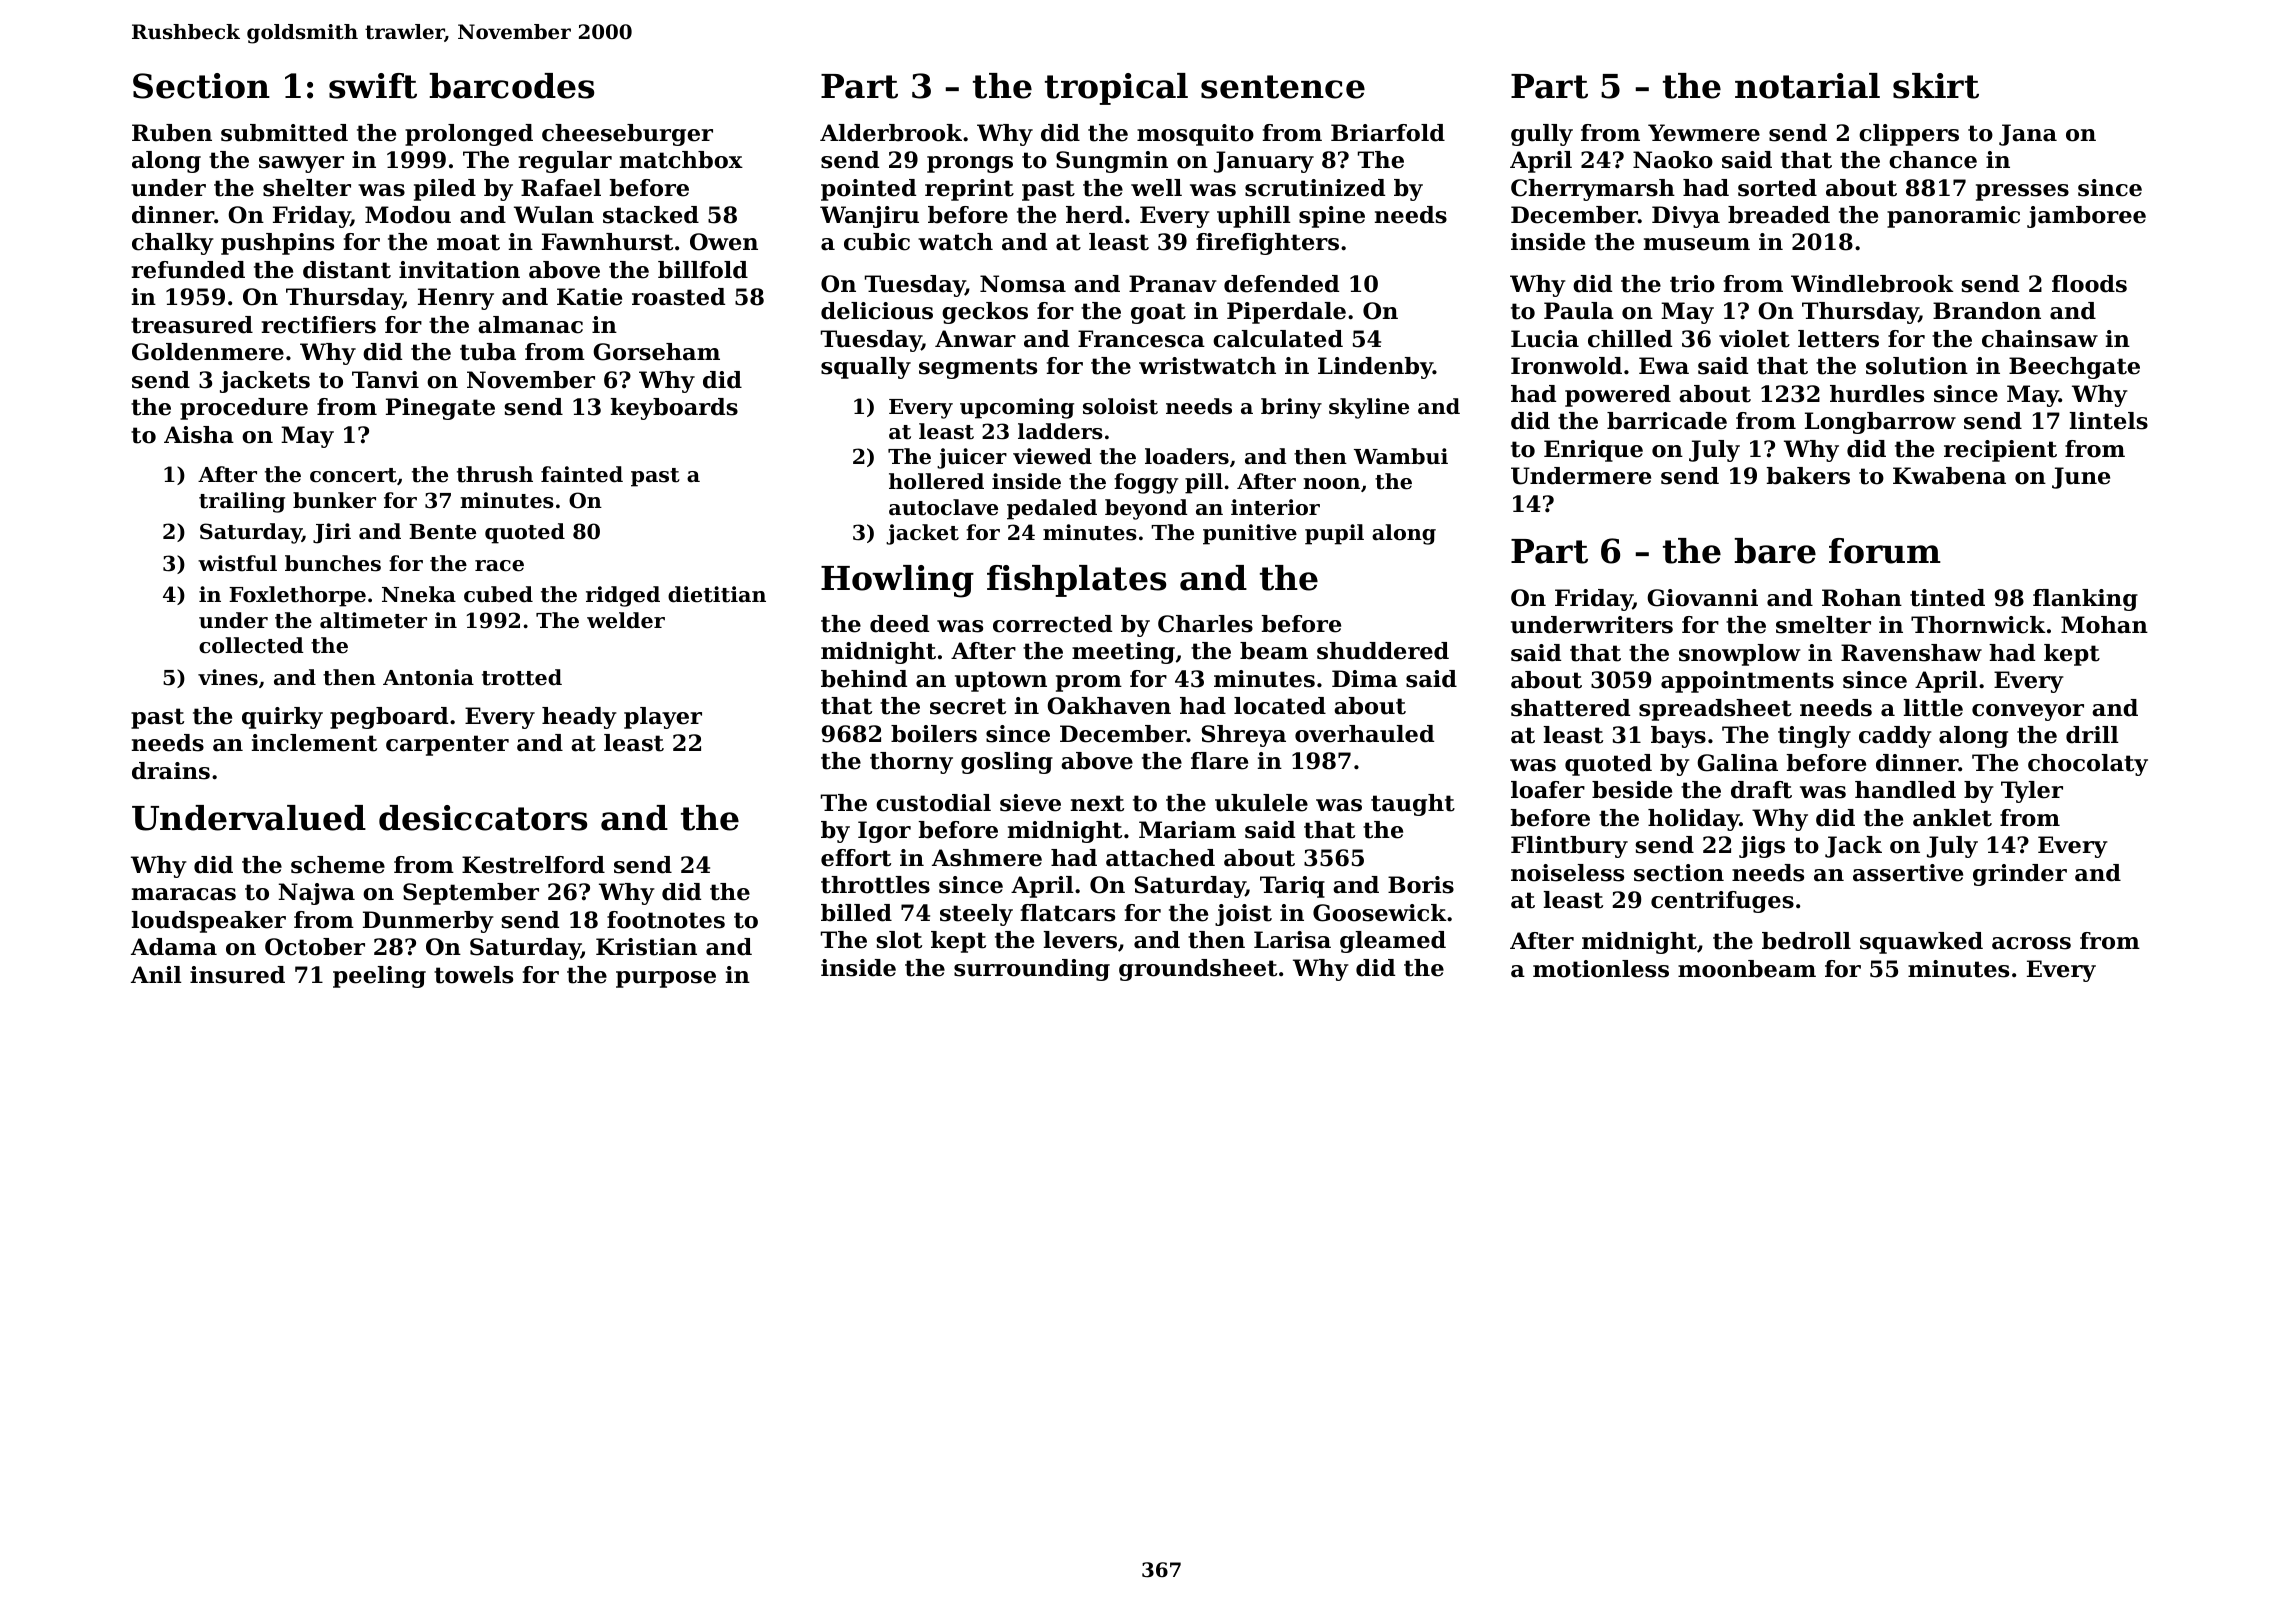 Image resolution: width=2282 pixels, height=1614 pixels. What do you see at coordinates (1198, 970) in the page?
I see `groundsheet` at bounding box center [1198, 970].
